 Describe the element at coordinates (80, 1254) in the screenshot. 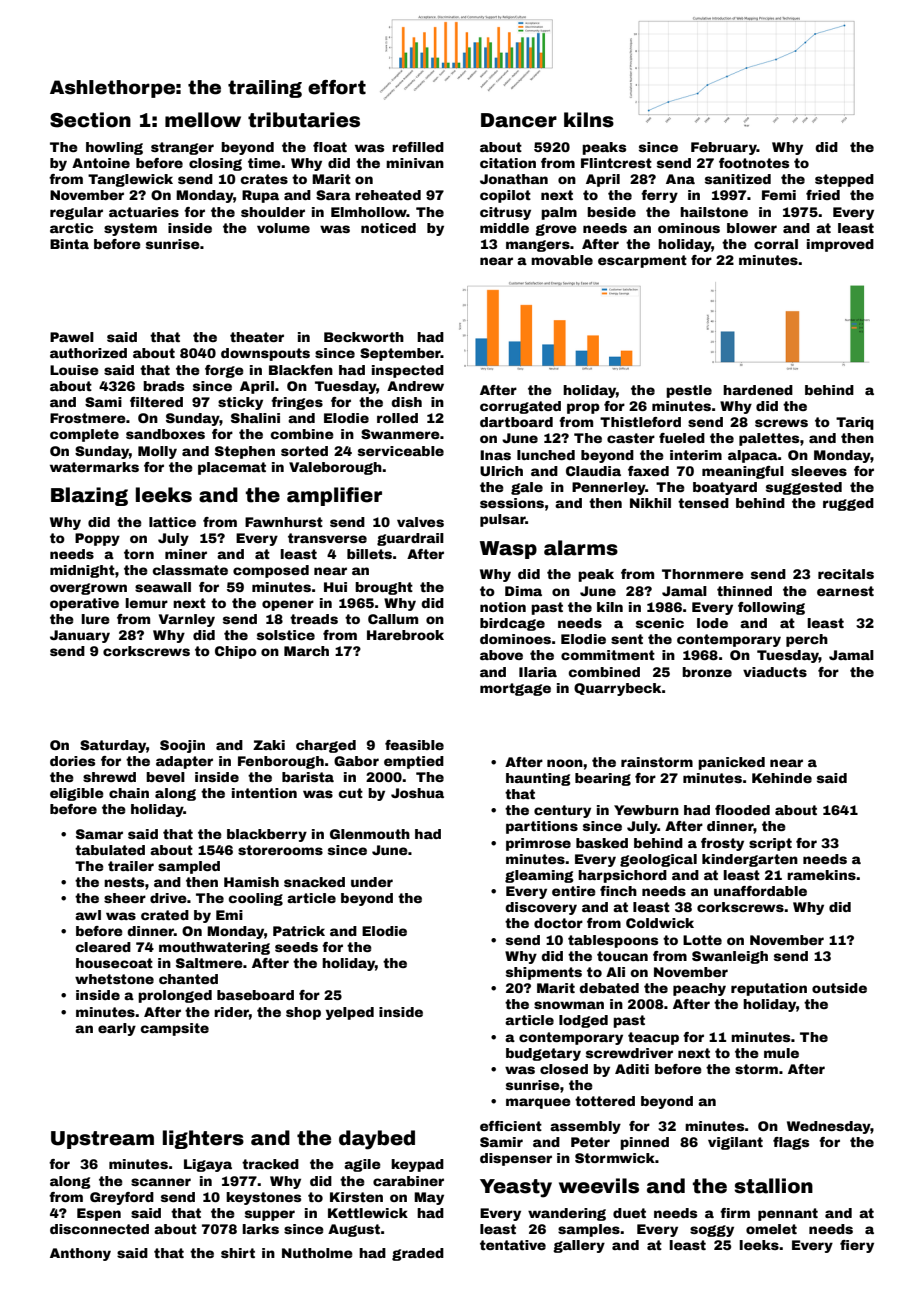

I see `Anthony` at that location.
